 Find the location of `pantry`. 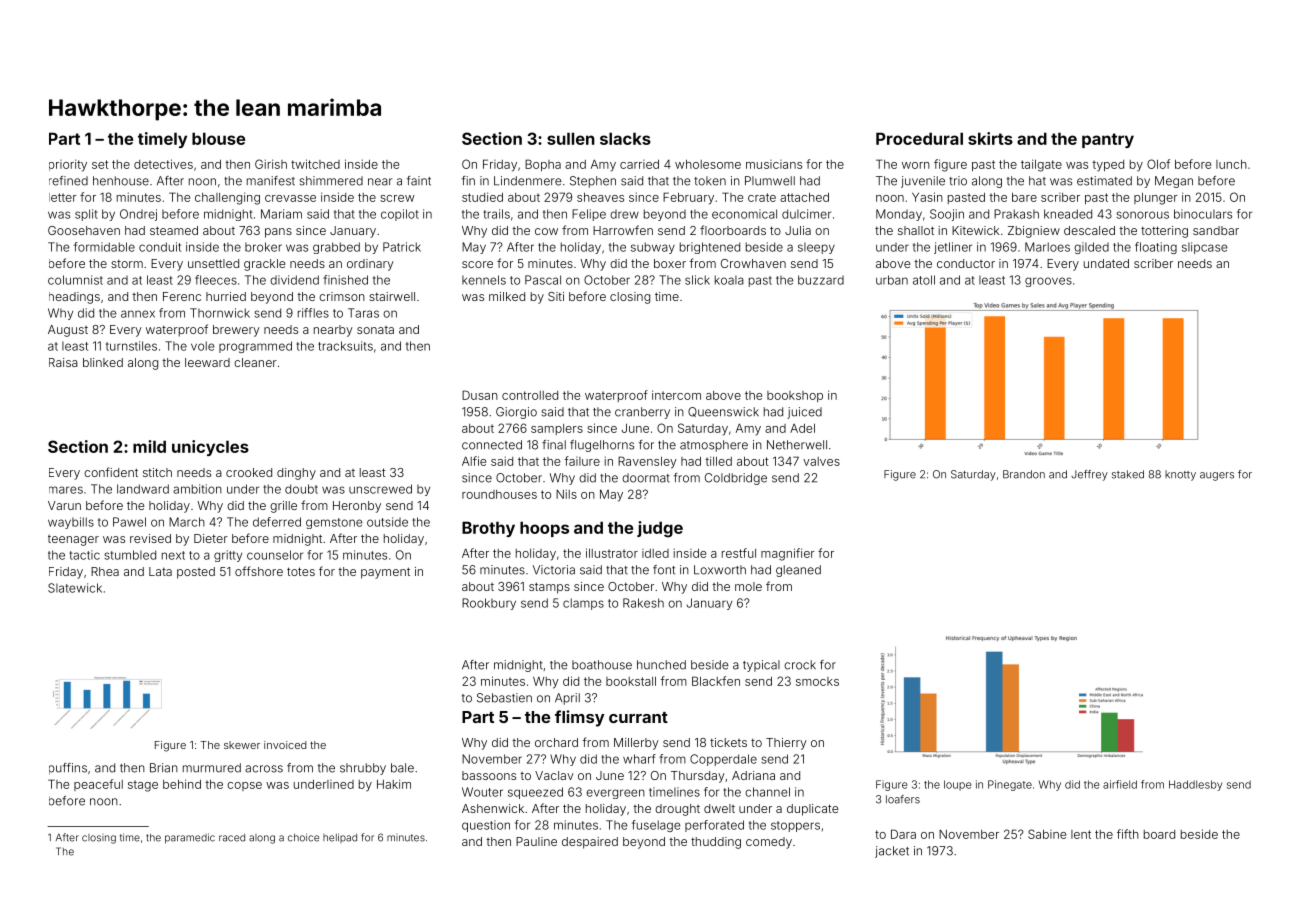

pantry is located at coordinates (1108, 140).
